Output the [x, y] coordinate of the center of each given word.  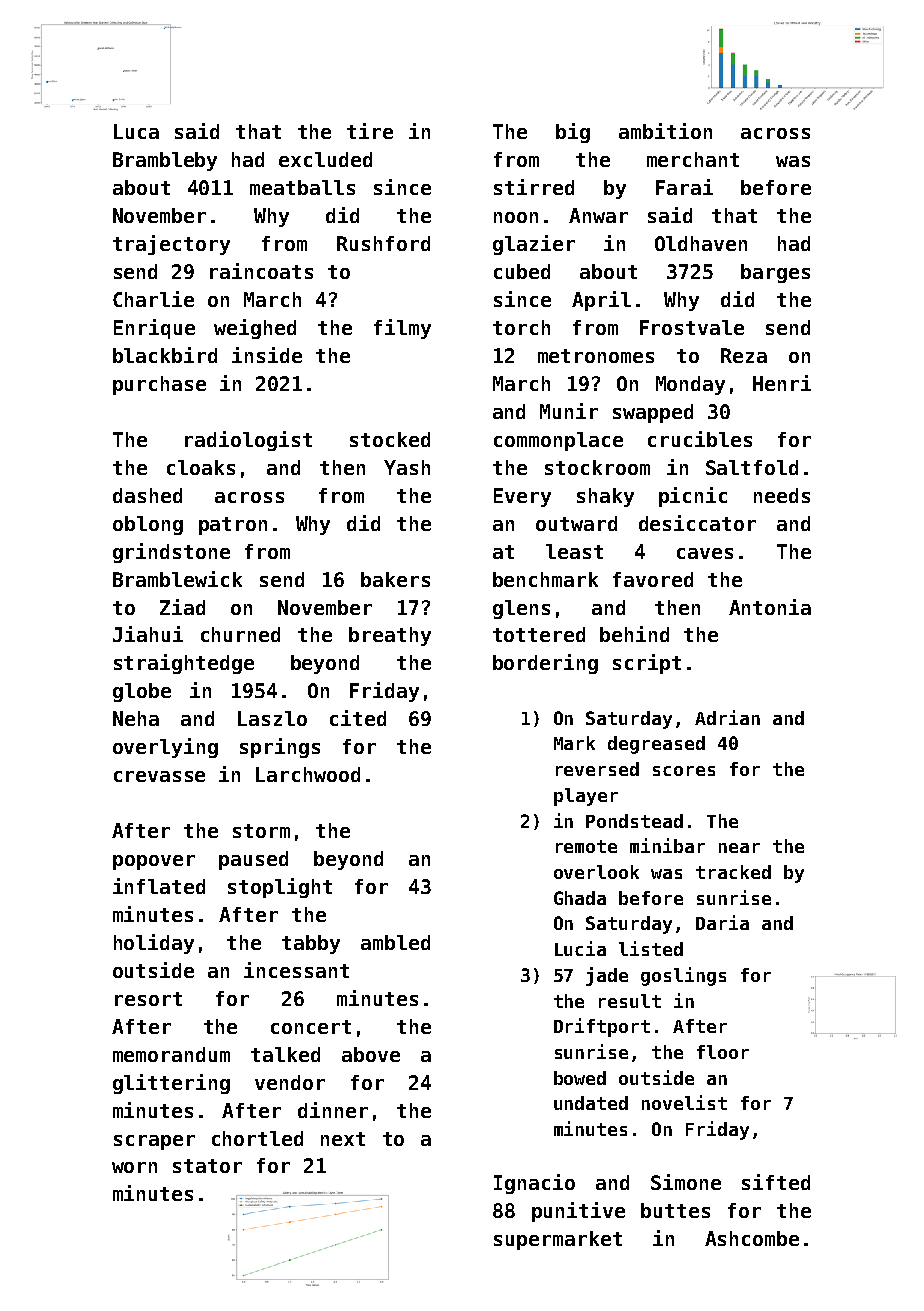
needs [782, 495]
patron [233, 526]
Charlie [153, 299]
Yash [407, 467]
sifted [776, 1182]
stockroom [597, 467]
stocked [390, 439]
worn [134, 1167]
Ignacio [534, 1184]
